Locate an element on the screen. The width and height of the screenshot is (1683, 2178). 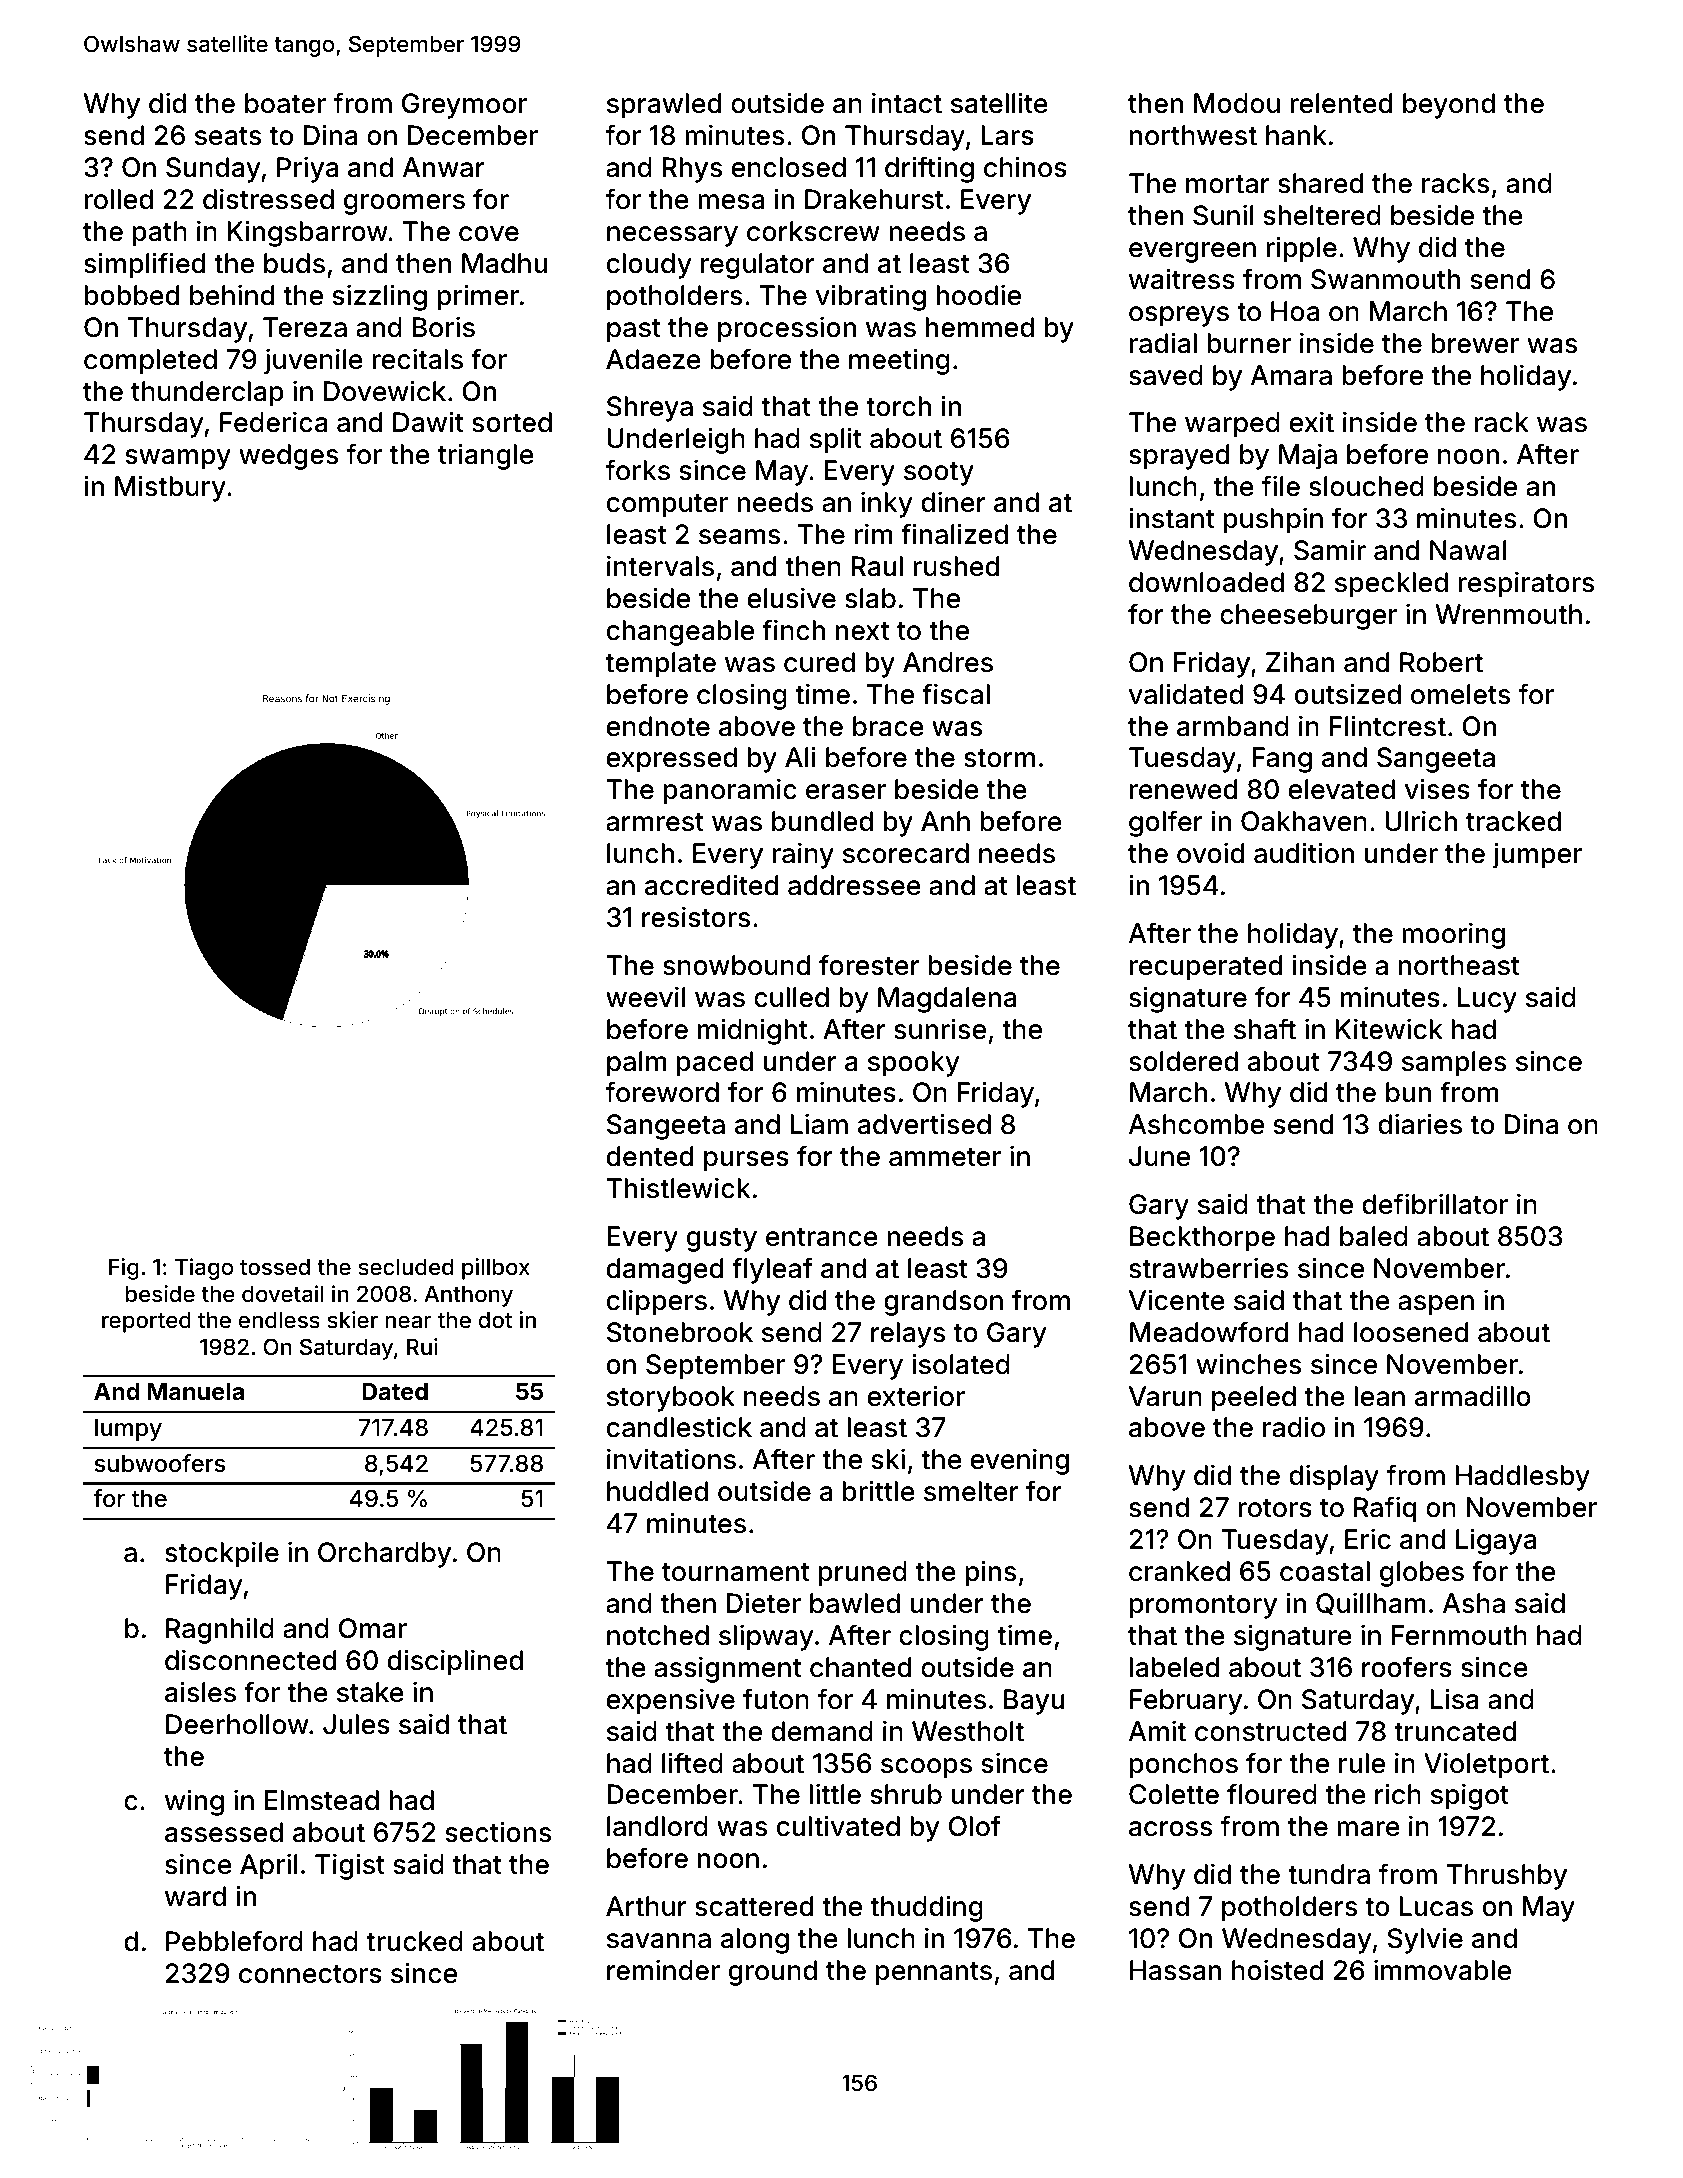
Zihan is located at coordinates (1300, 662).
